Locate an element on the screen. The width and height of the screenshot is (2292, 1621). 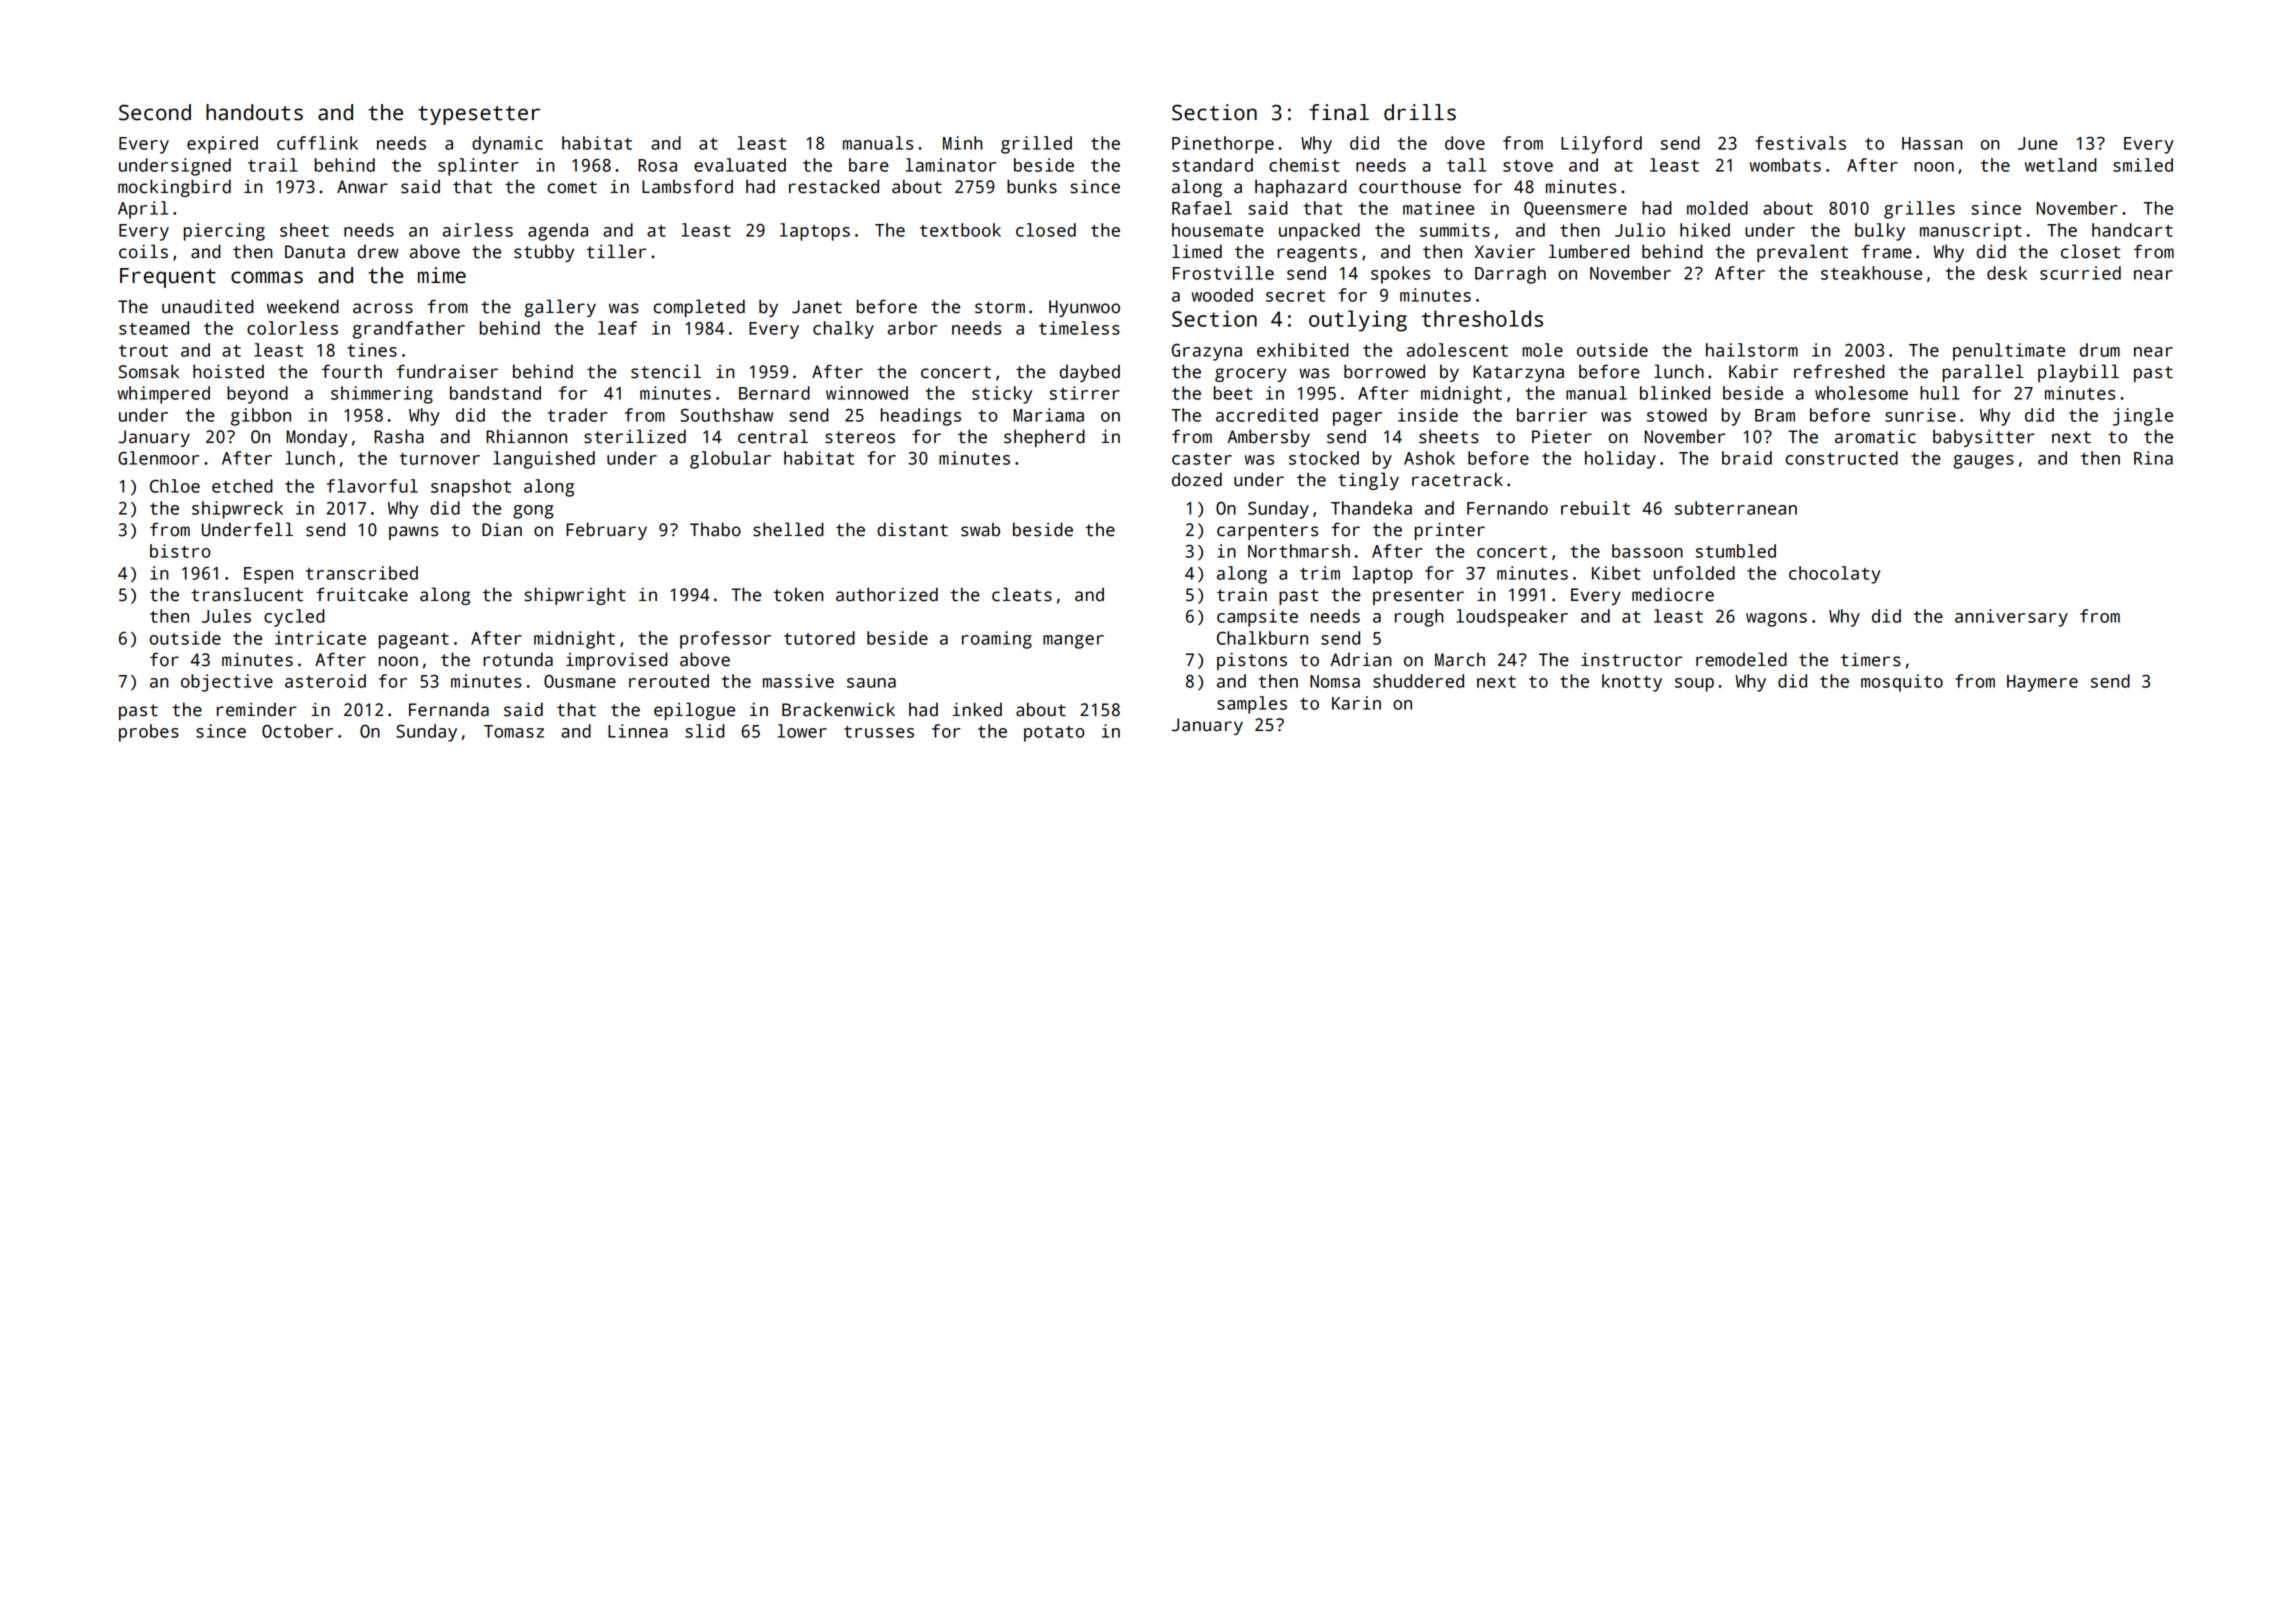
Somsak is located at coordinates (149, 371).
